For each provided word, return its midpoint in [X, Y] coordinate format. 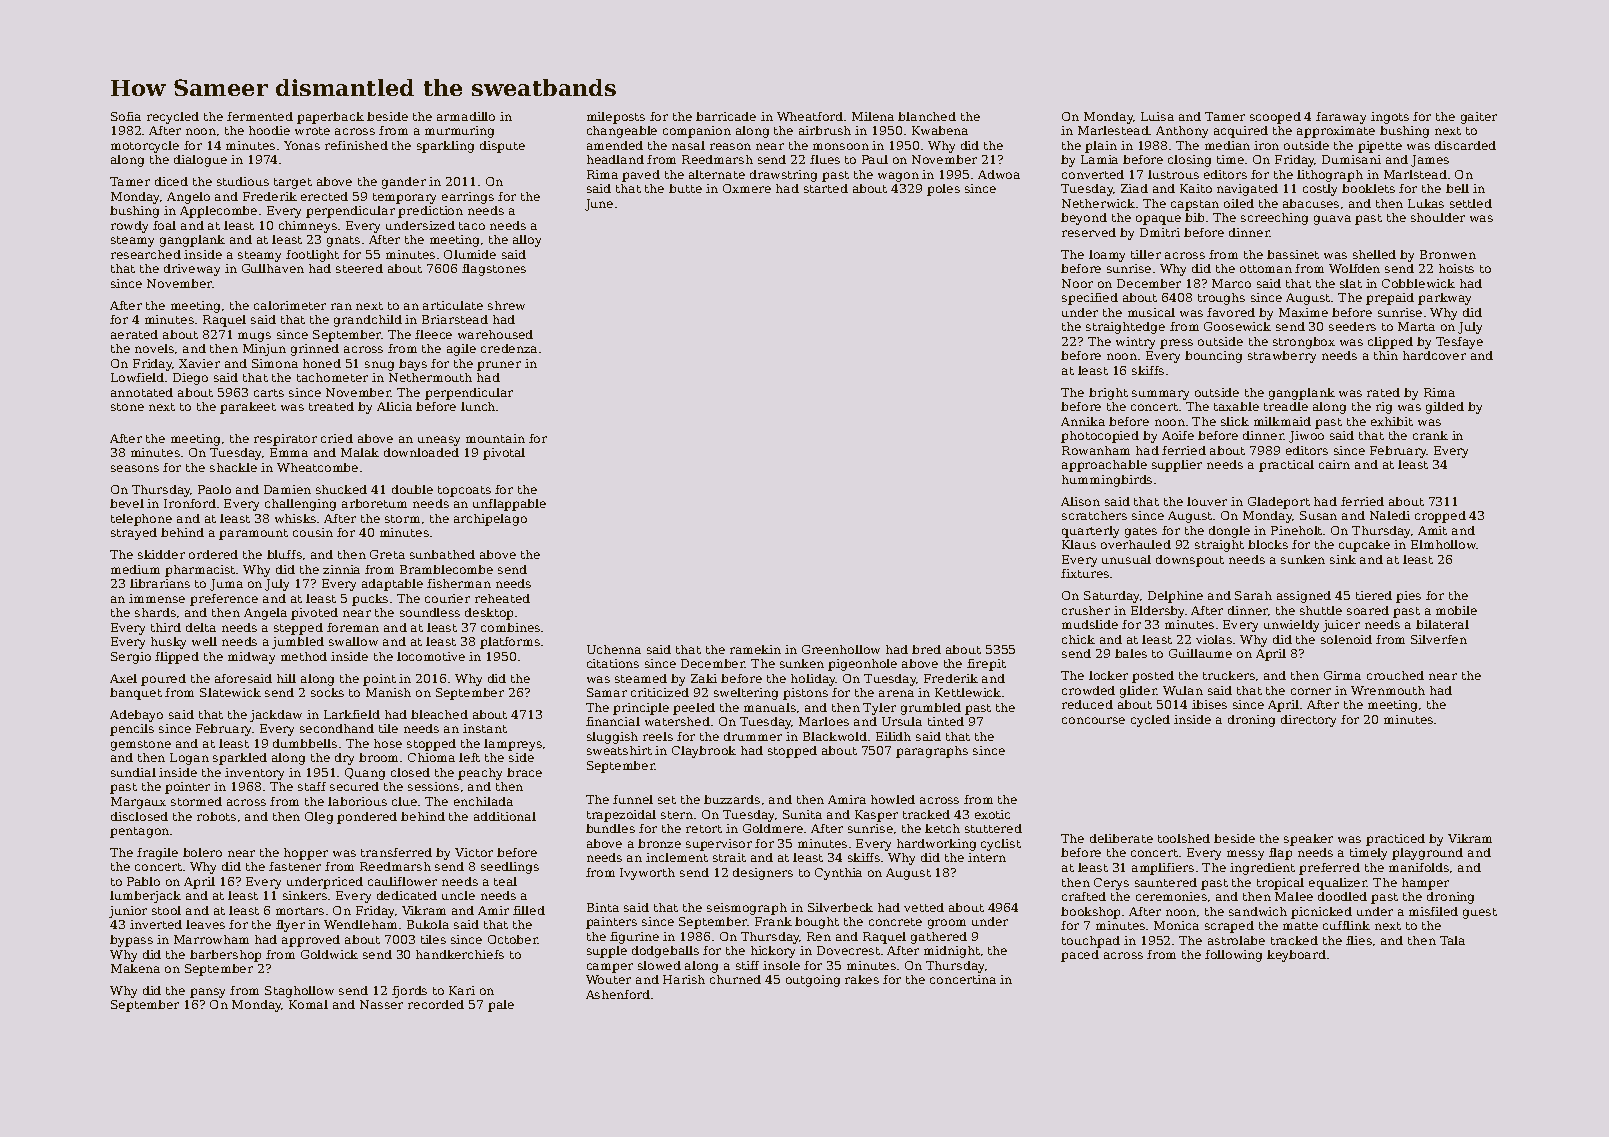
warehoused [495, 334]
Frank [773, 921]
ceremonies [1171, 896]
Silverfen [1439, 639]
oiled [1239, 203]
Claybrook [704, 752]
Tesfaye [1459, 343]
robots [216, 816]
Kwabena [940, 130]
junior [128, 912]
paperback [330, 118]
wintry [1135, 343]
